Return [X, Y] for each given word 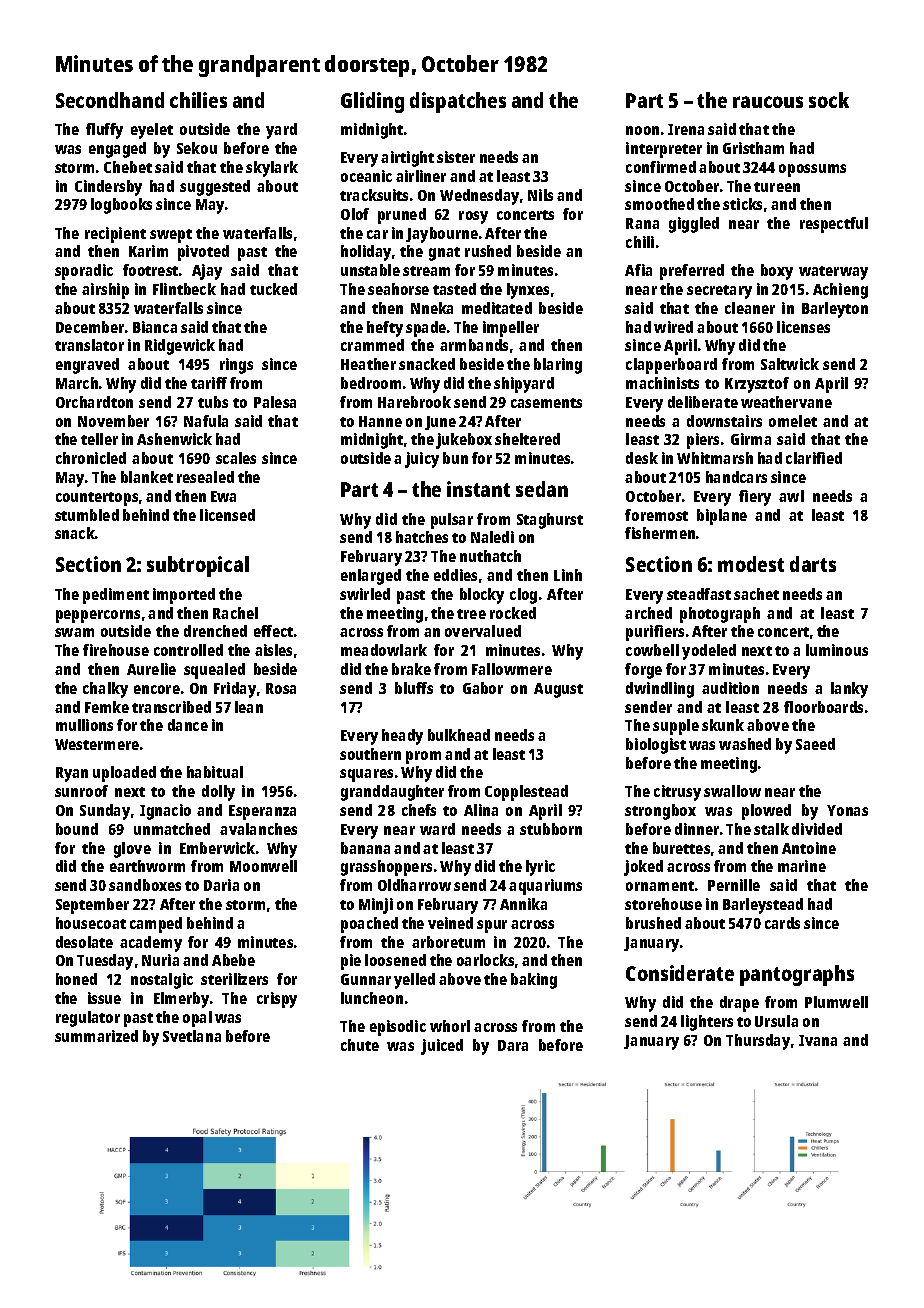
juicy [422, 460]
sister [456, 157]
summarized [96, 1036]
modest [751, 564]
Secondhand [110, 100]
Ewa [223, 496]
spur [492, 926]
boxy [777, 272]
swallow [732, 791]
